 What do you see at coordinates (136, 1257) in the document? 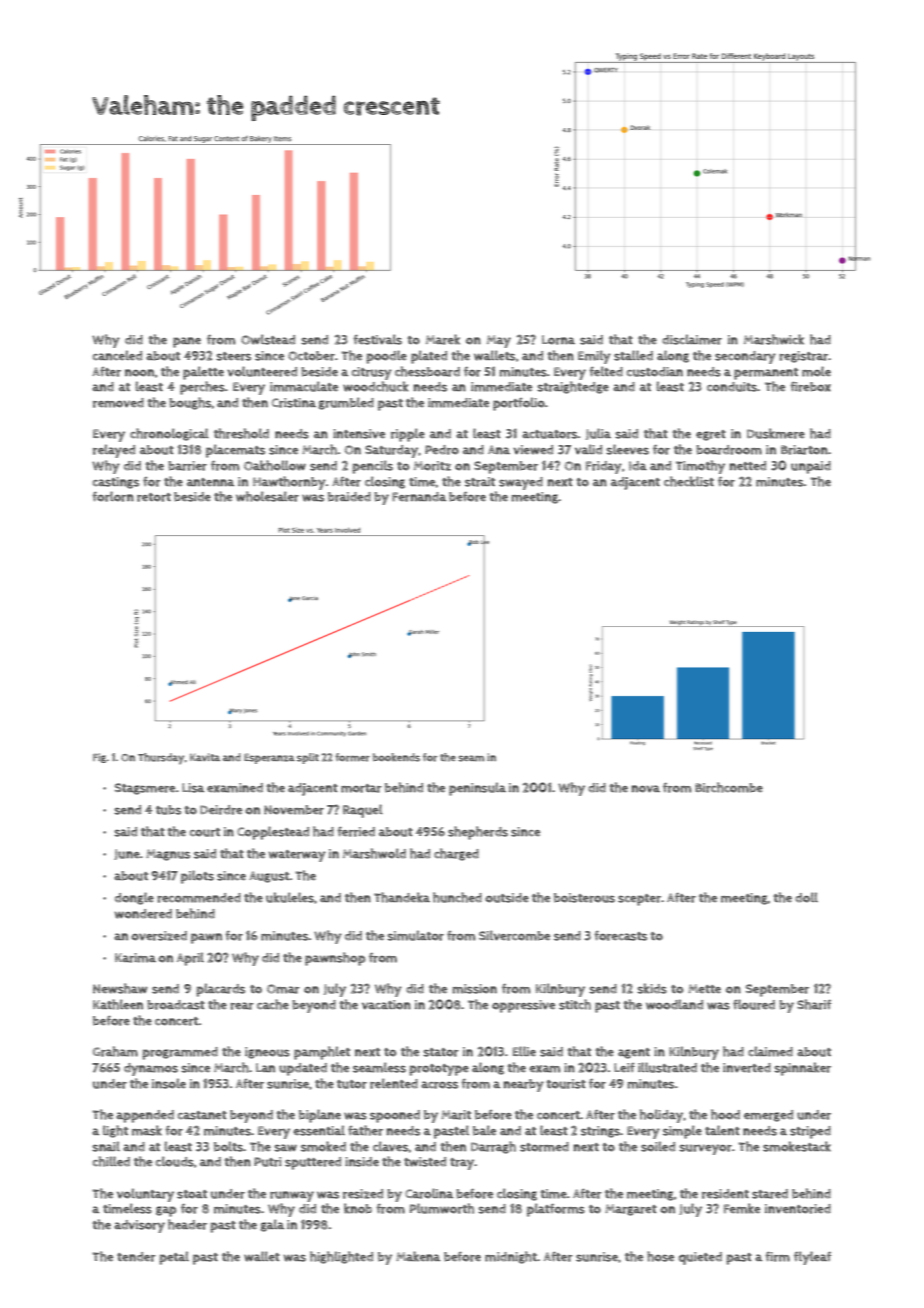
I see `tender` at bounding box center [136, 1257].
